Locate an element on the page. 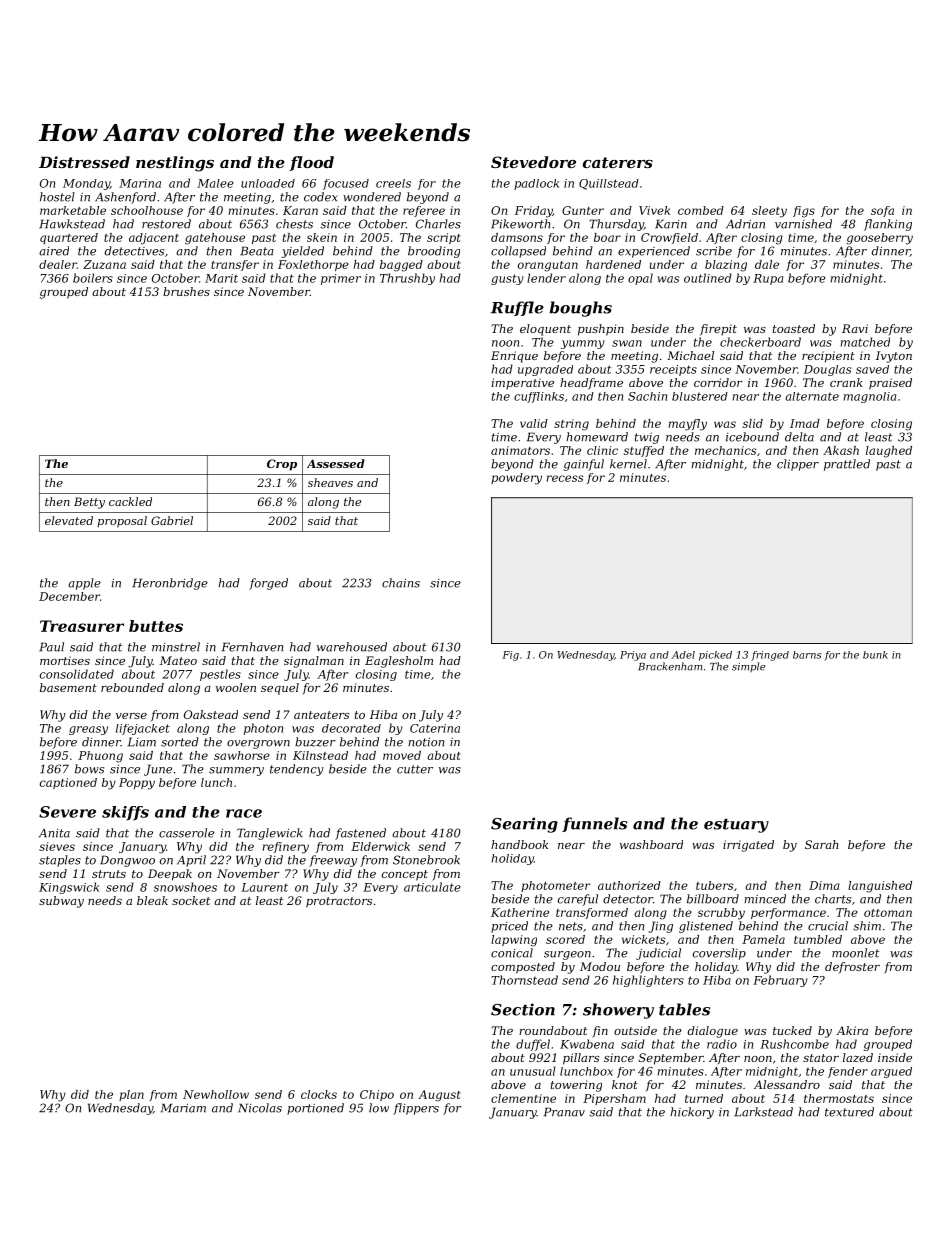 The width and height of the document is (952, 1233). Mariam is located at coordinates (183, 1108).
